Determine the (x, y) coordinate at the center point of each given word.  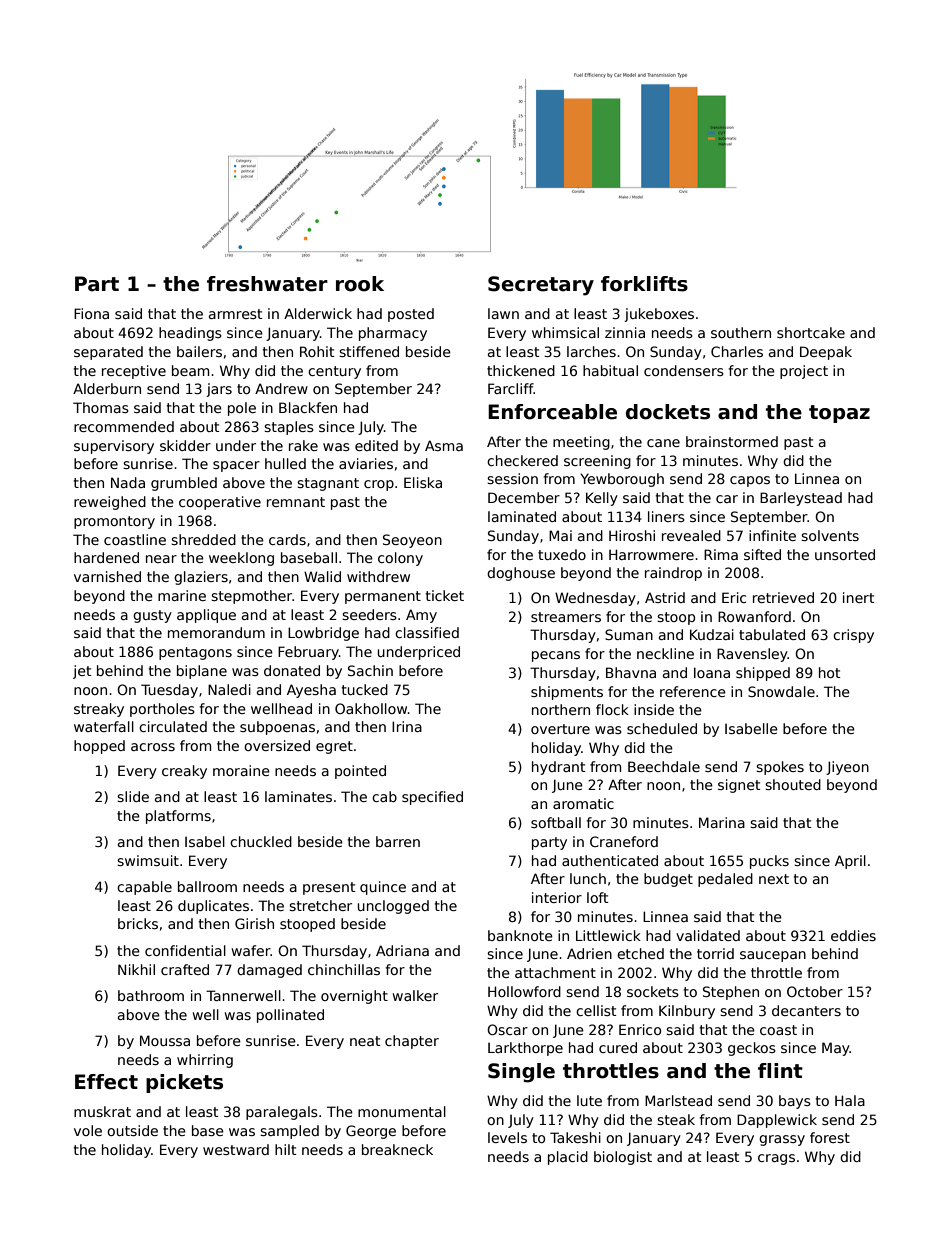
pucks (769, 862)
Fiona (91, 313)
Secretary (541, 286)
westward (236, 1149)
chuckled (261, 841)
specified (432, 798)
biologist (623, 1158)
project (804, 372)
